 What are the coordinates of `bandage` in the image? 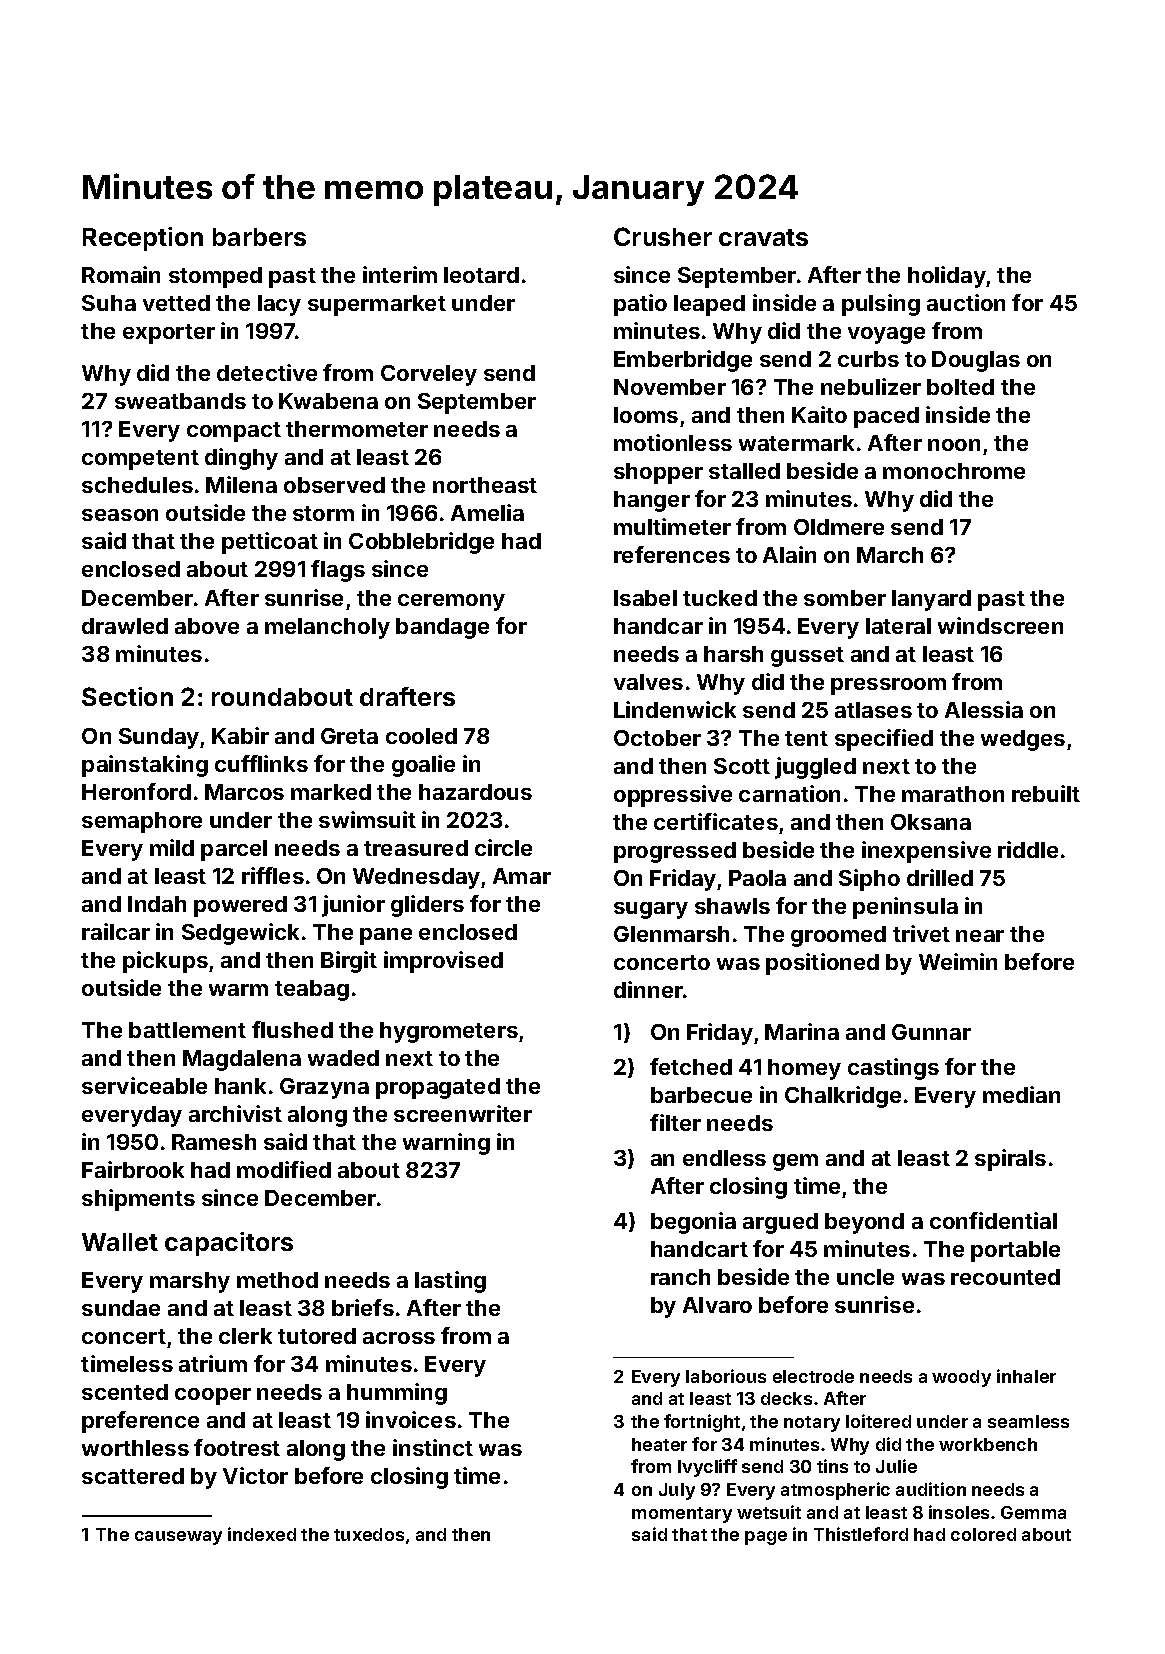 It's located at (442, 628).
